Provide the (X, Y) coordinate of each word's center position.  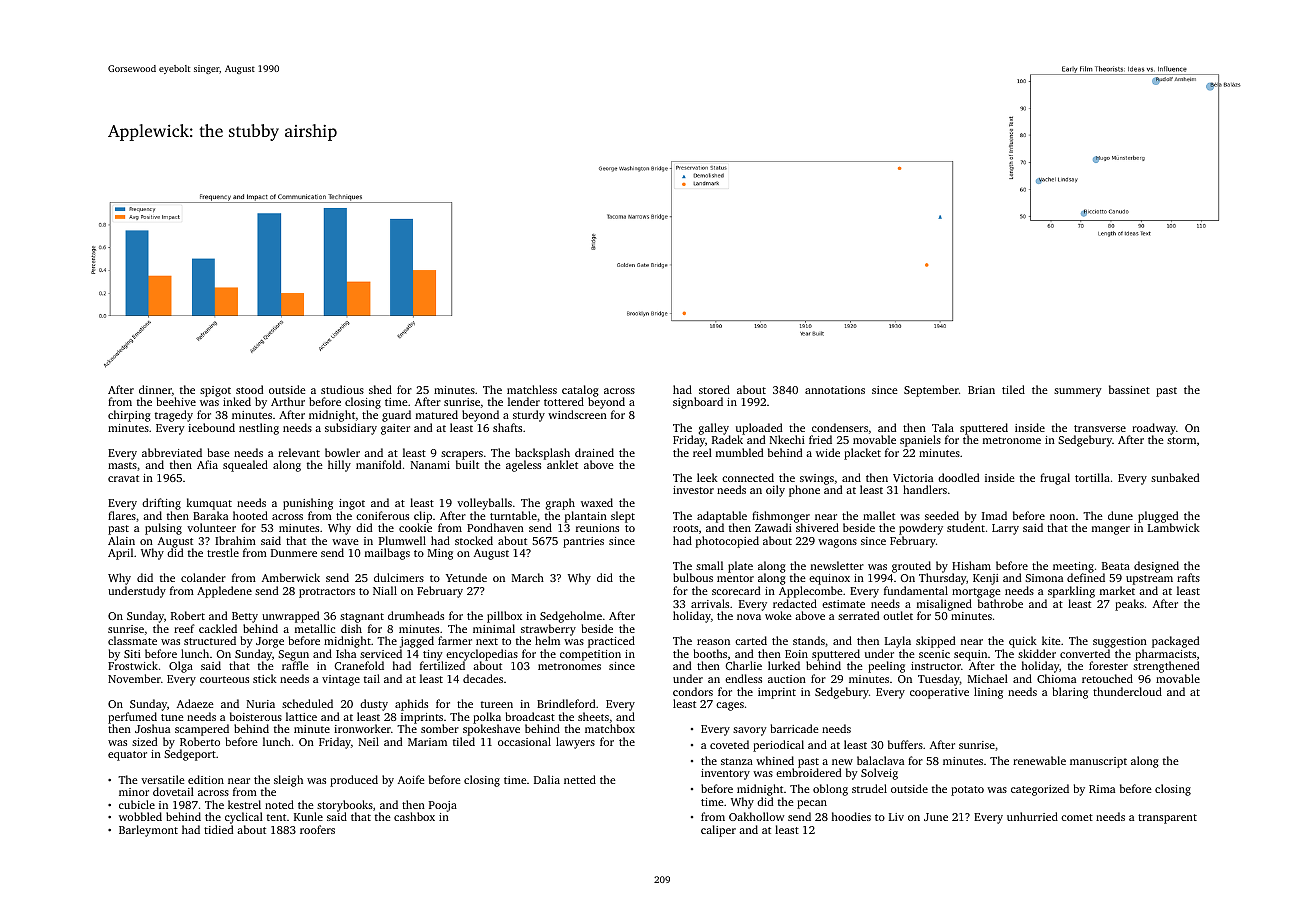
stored (714, 389)
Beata (1116, 566)
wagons (837, 543)
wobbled (140, 816)
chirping (129, 416)
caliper (718, 831)
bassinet (1129, 389)
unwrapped (290, 617)
